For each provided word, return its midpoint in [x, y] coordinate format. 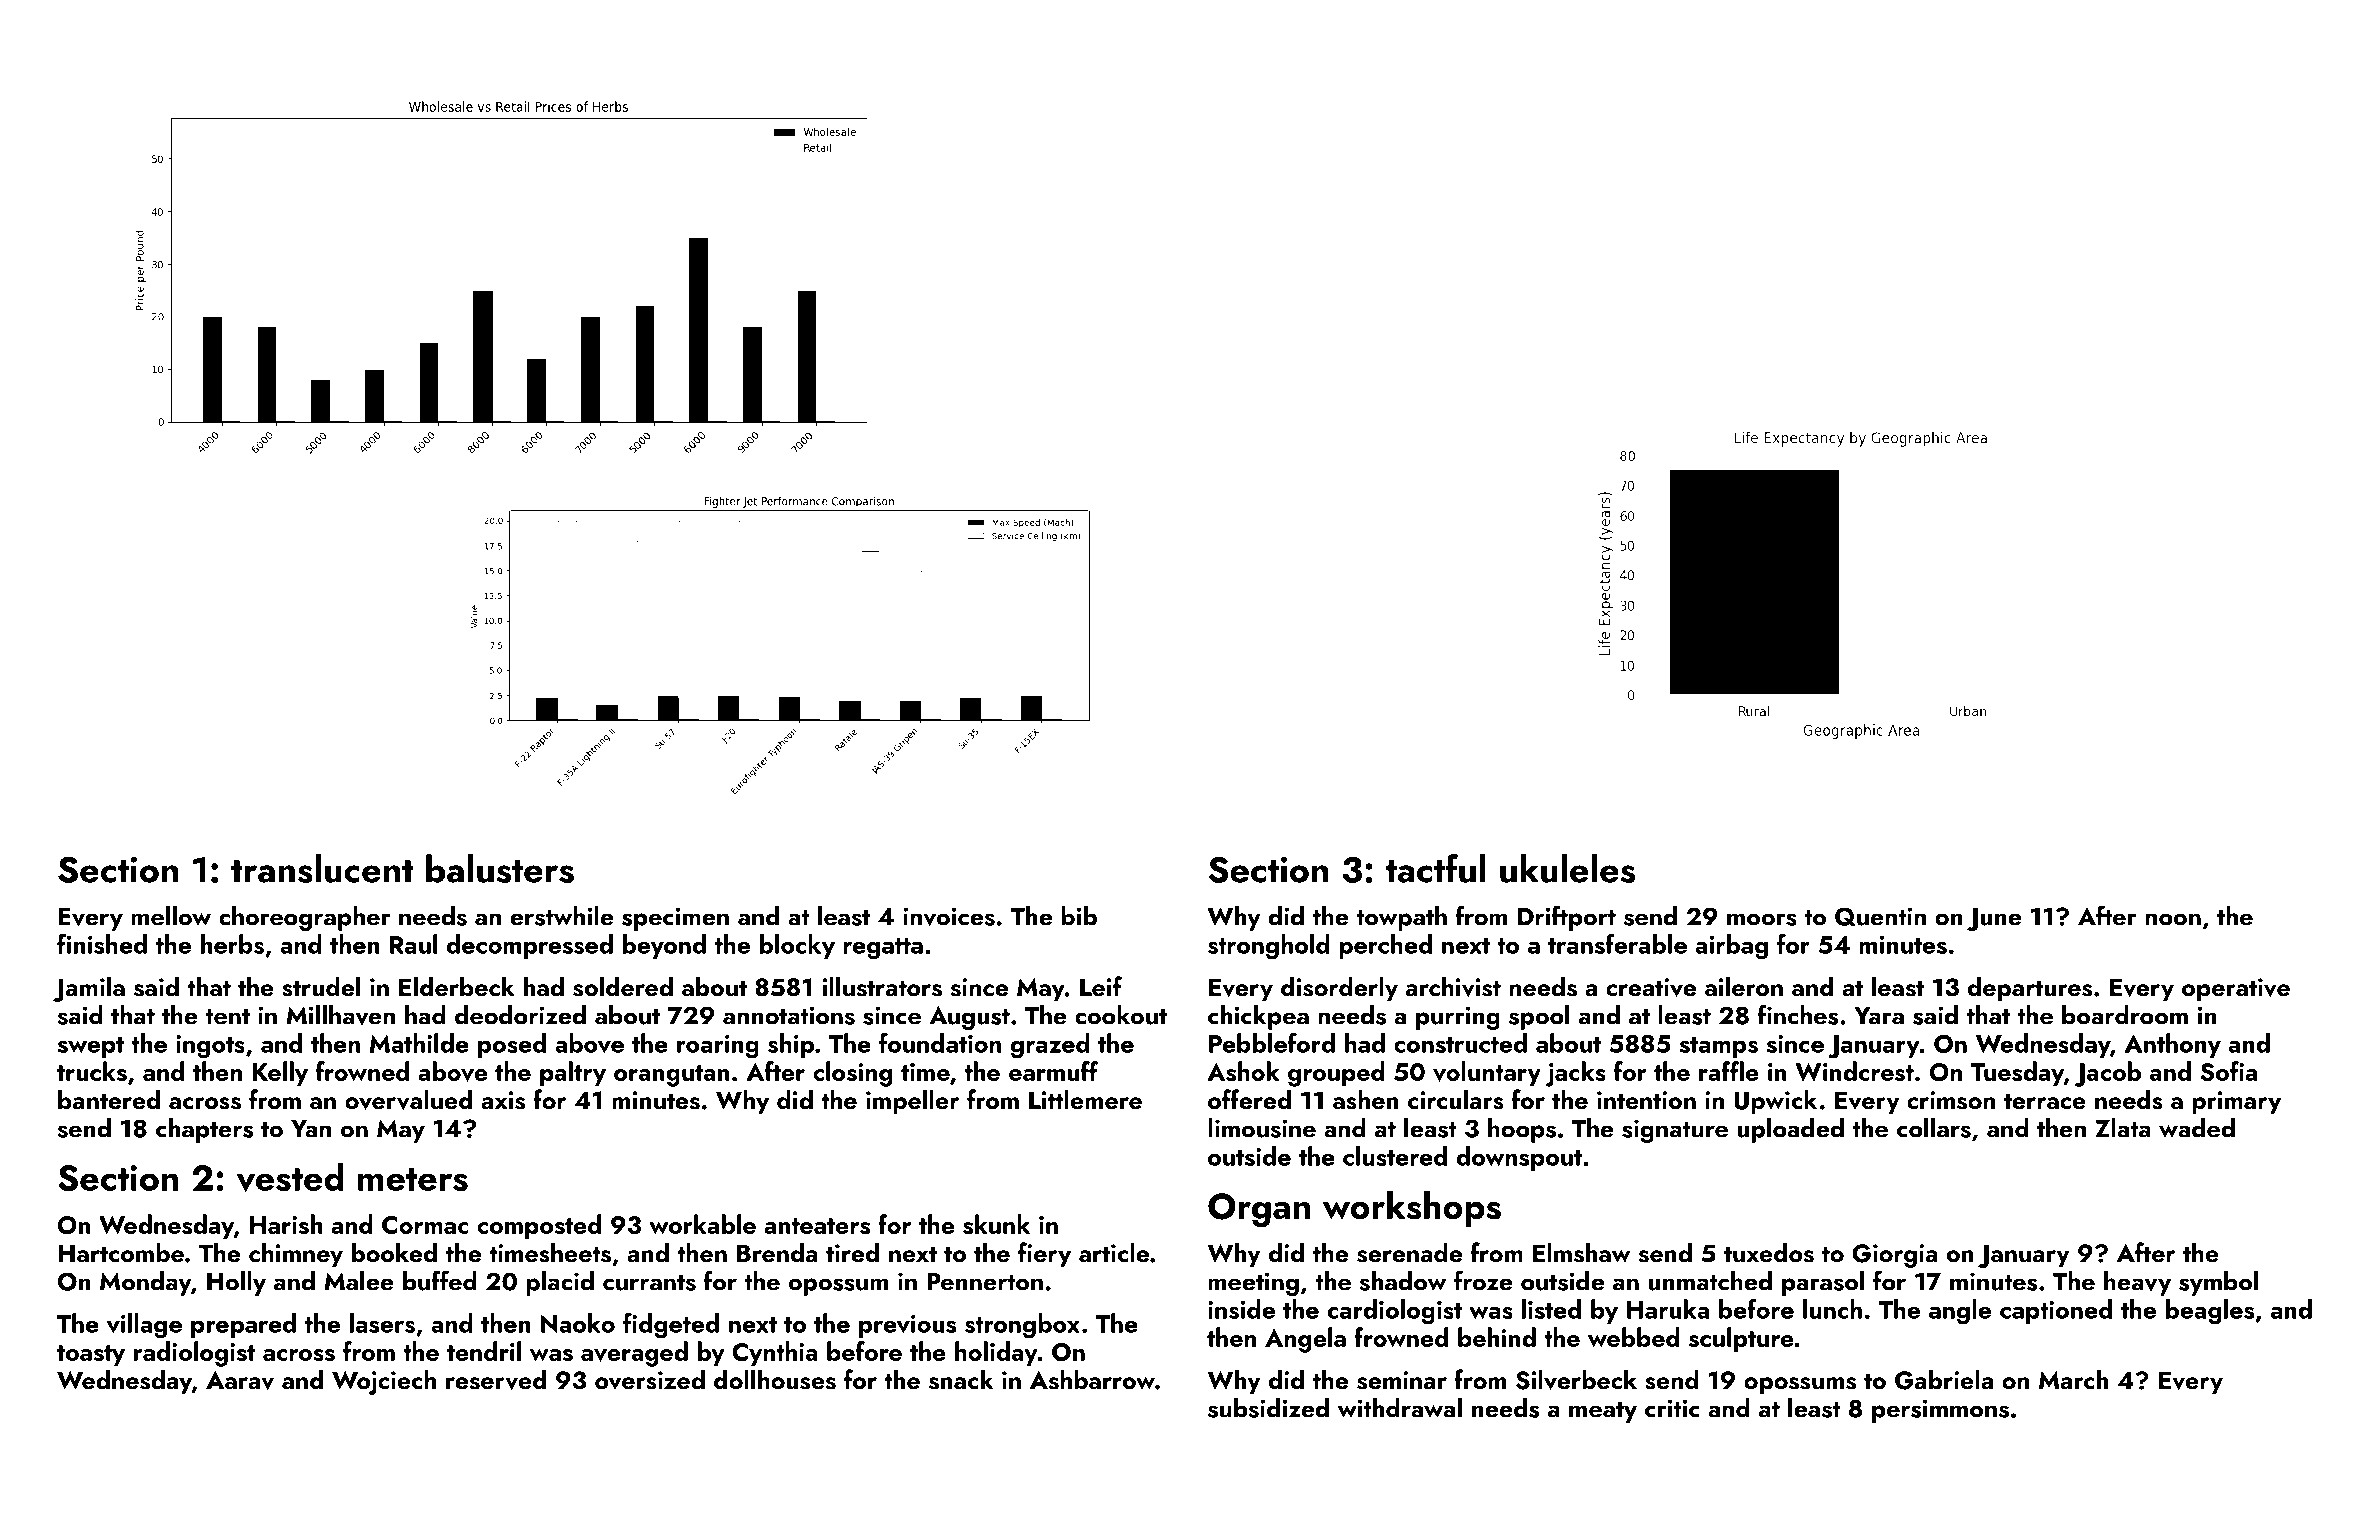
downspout [1519, 1158]
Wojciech [384, 1382]
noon [2173, 919]
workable [702, 1224]
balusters [500, 868]
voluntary [1487, 1073]
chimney [296, 1255]
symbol [2218, 1283]
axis [503, 1100]
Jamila [89, 989]
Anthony [2173, 1045]
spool [1539, 1017]
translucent [322, 868]
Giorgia [1895, 1256]
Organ [1259, 1210]
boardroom [2125, 1015]
